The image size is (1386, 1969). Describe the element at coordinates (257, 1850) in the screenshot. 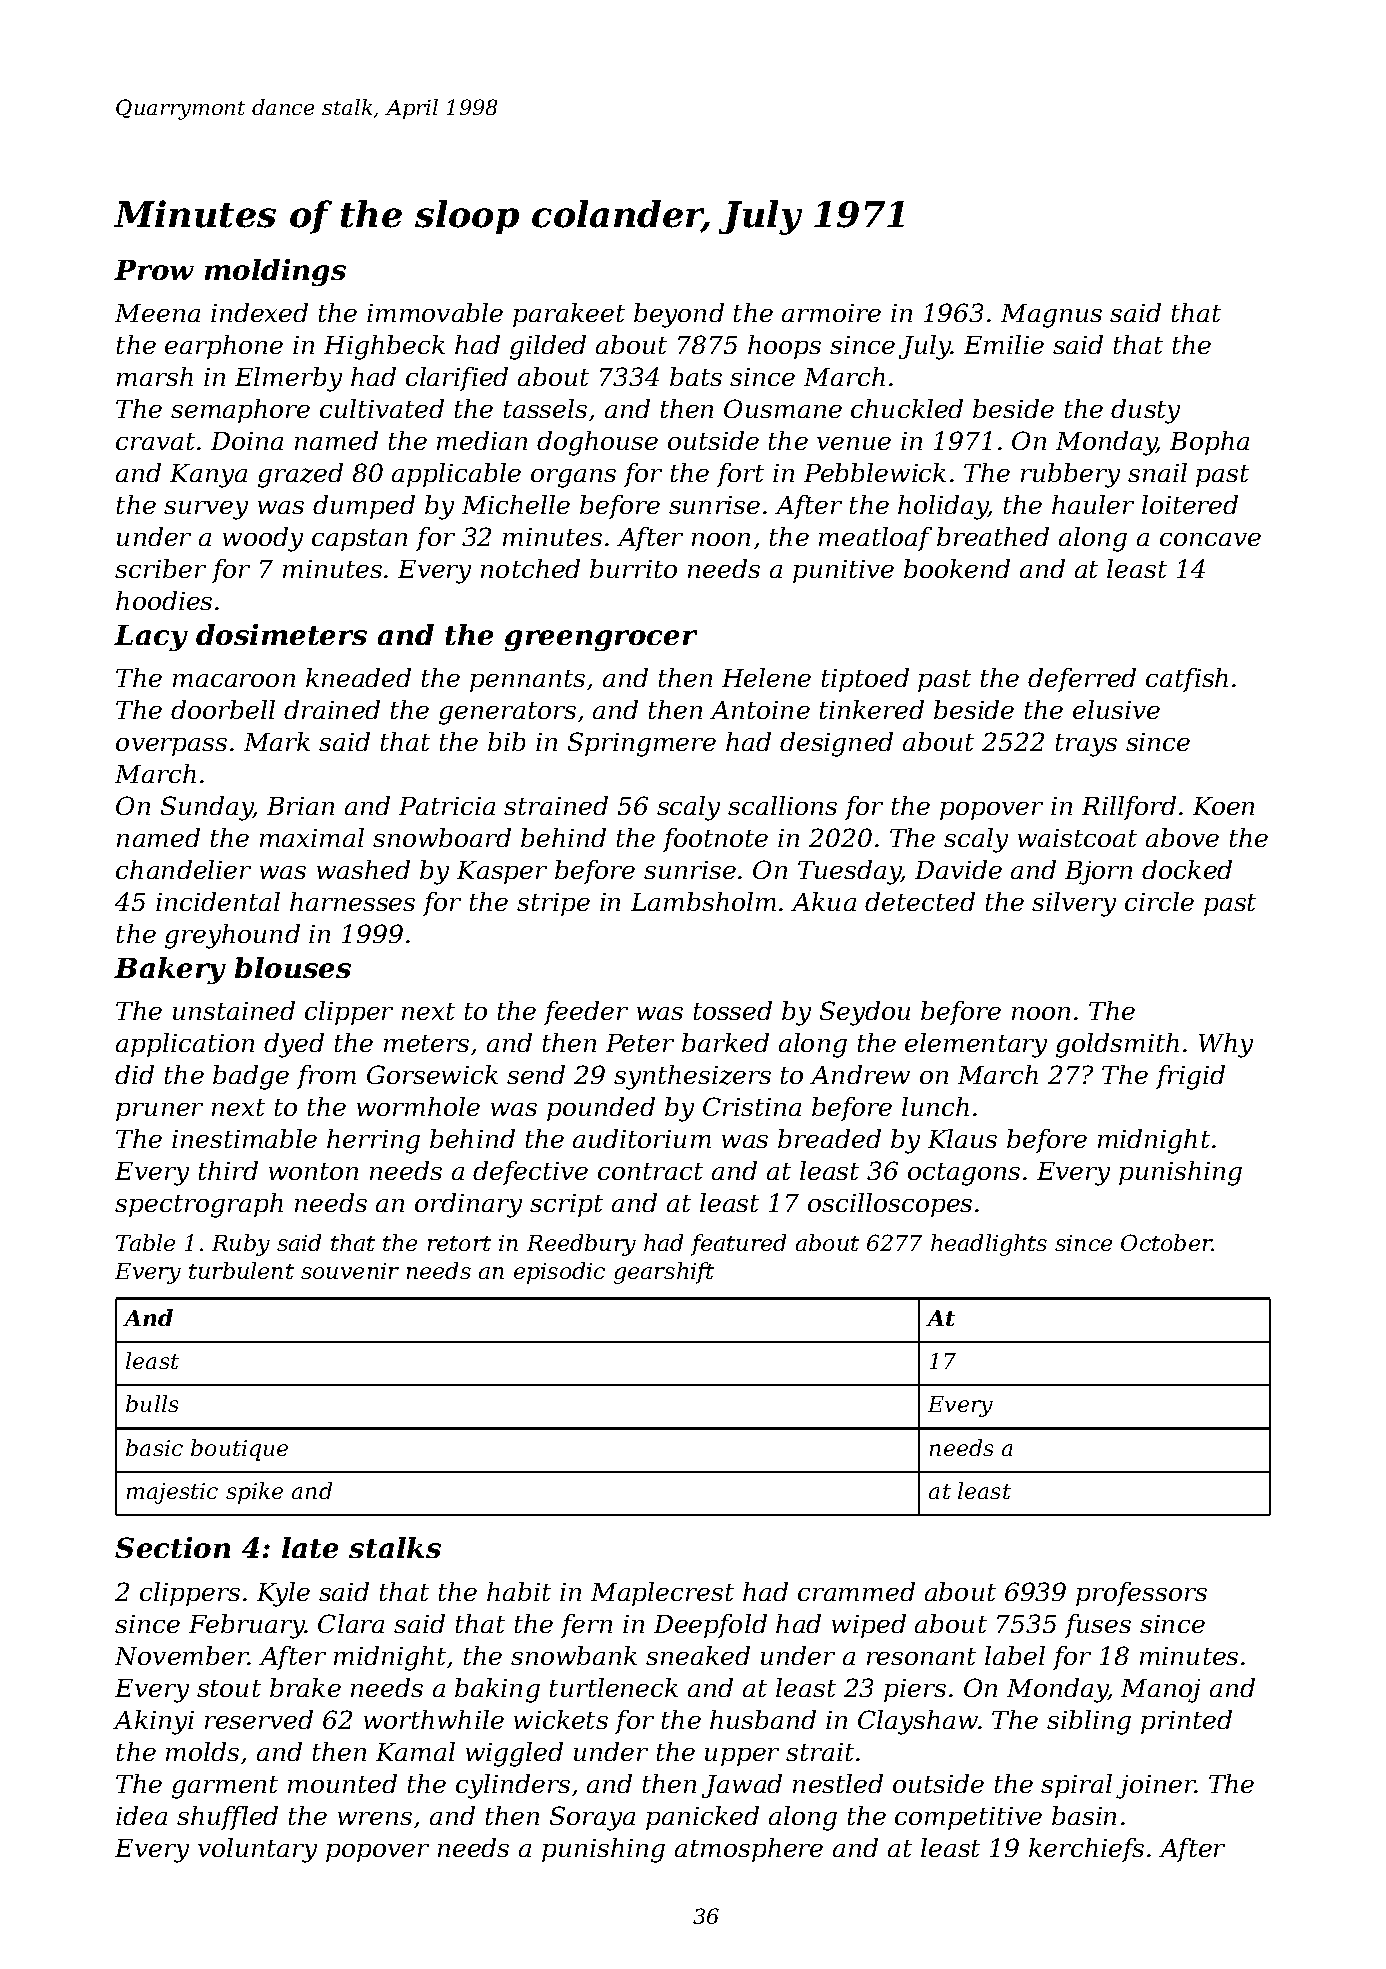

I see `voluntary` at that location.
